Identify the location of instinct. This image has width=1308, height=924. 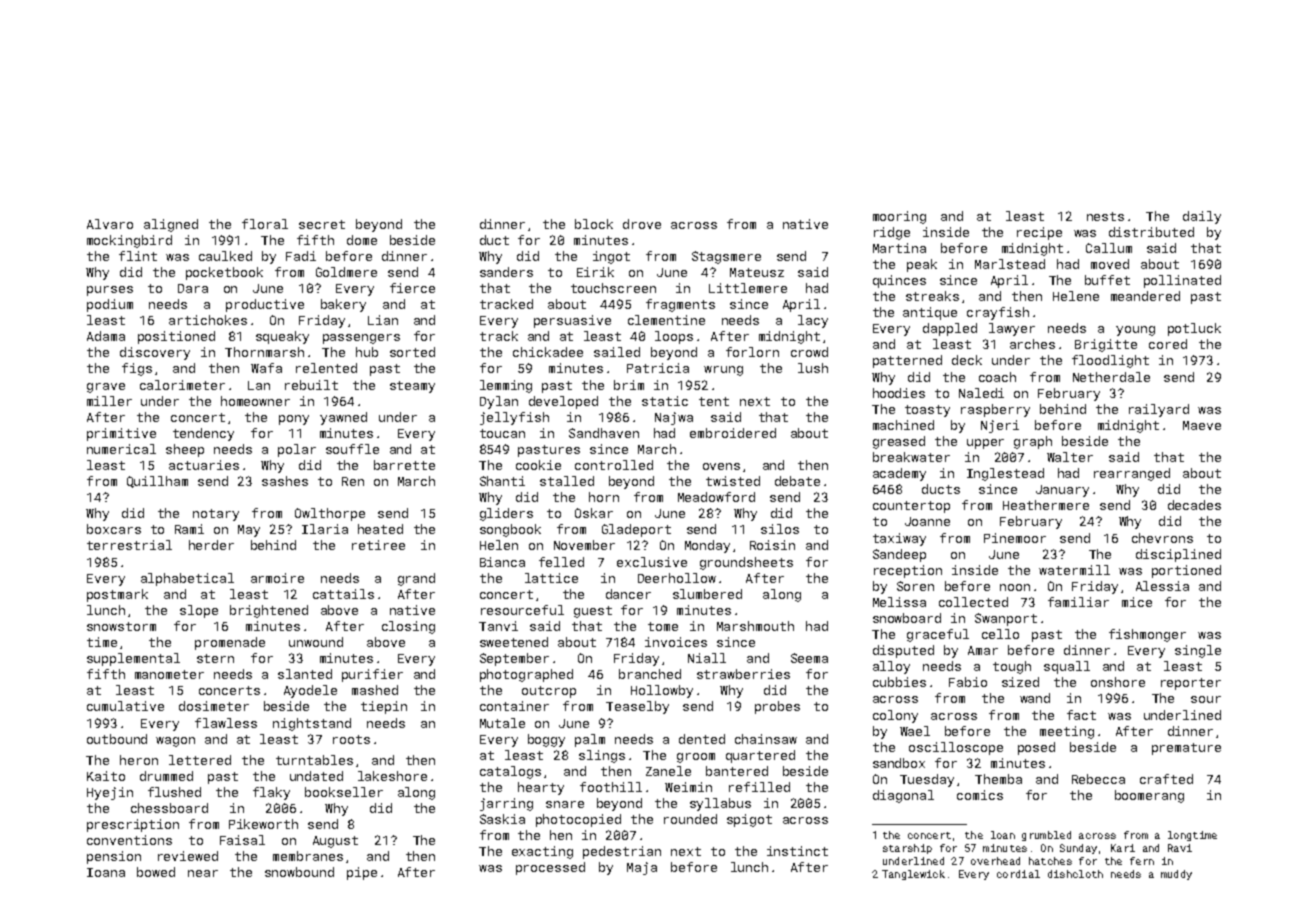
(797, 851).
